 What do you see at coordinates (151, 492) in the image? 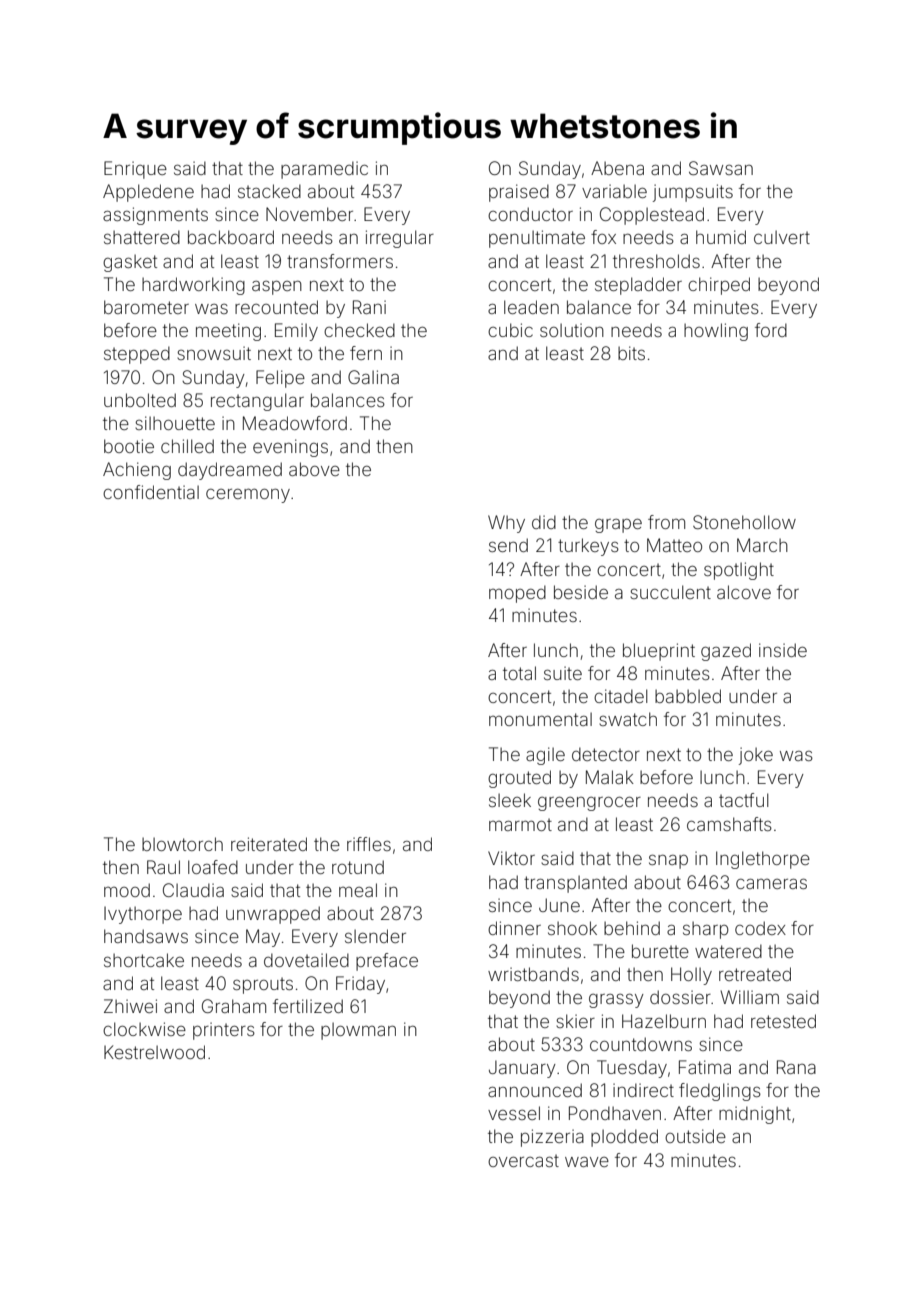
I see `confidential` at bounding box center [151, 492].
